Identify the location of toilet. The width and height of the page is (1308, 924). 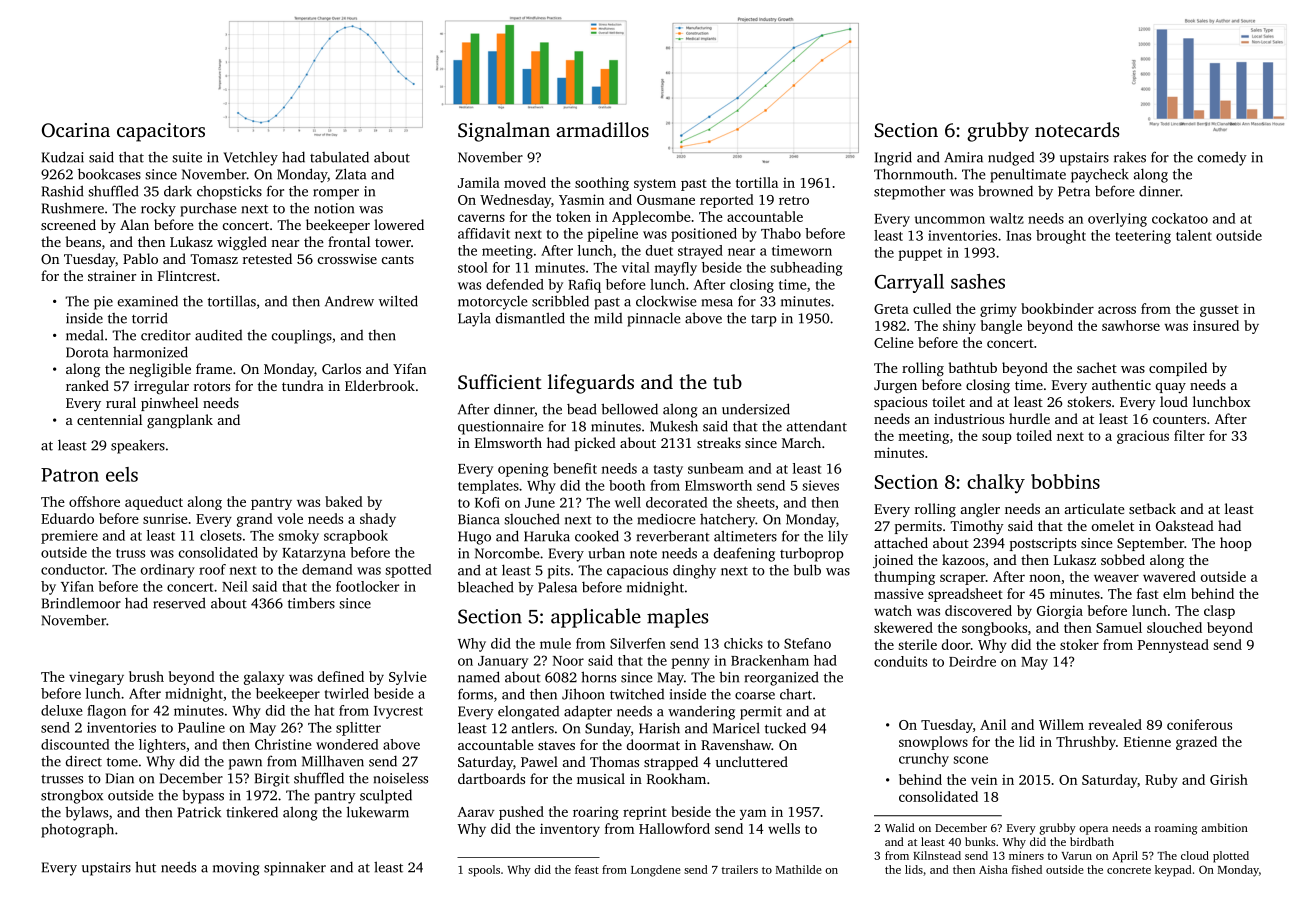
(948, 401).
